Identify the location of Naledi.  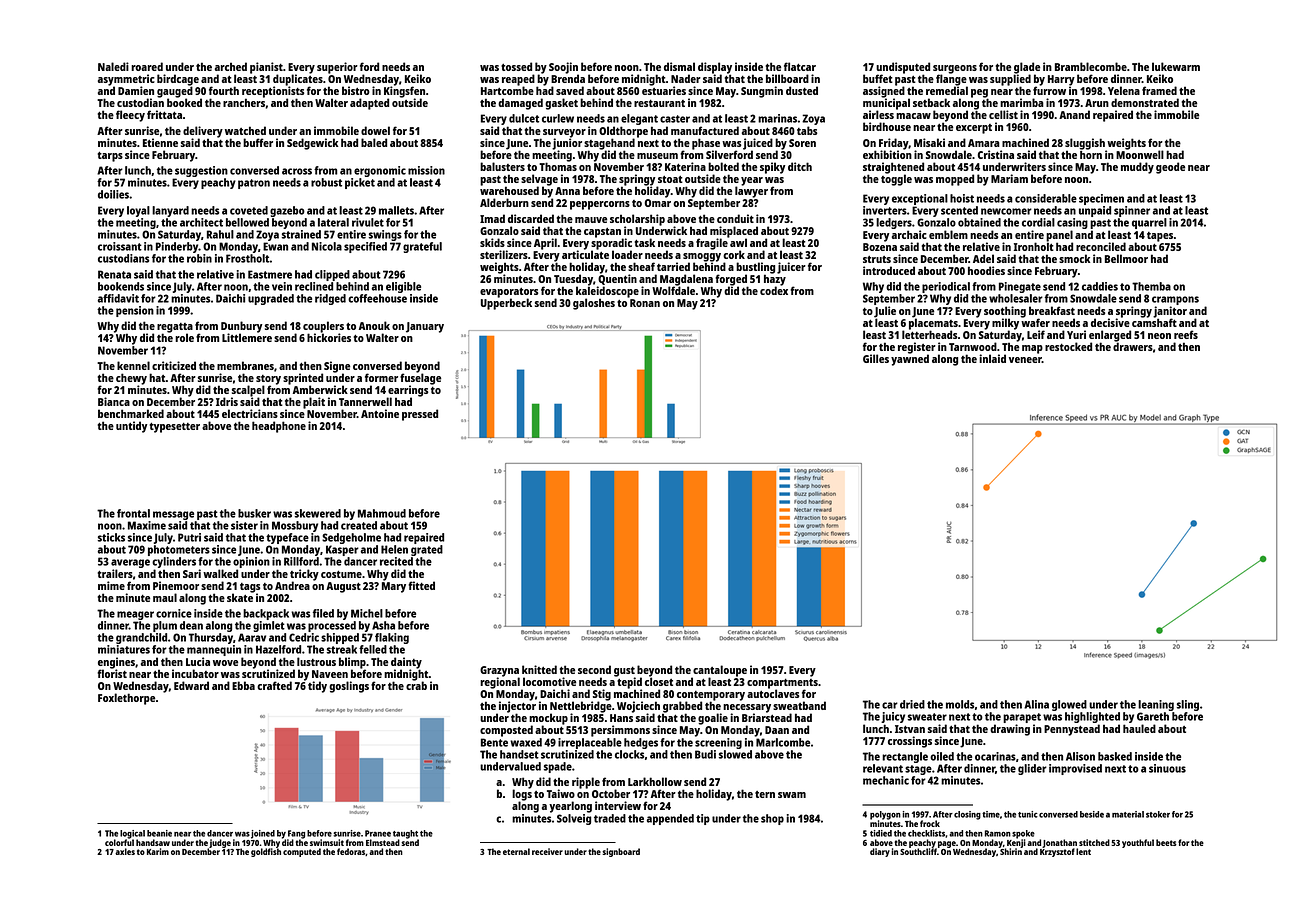
(113, 66).
